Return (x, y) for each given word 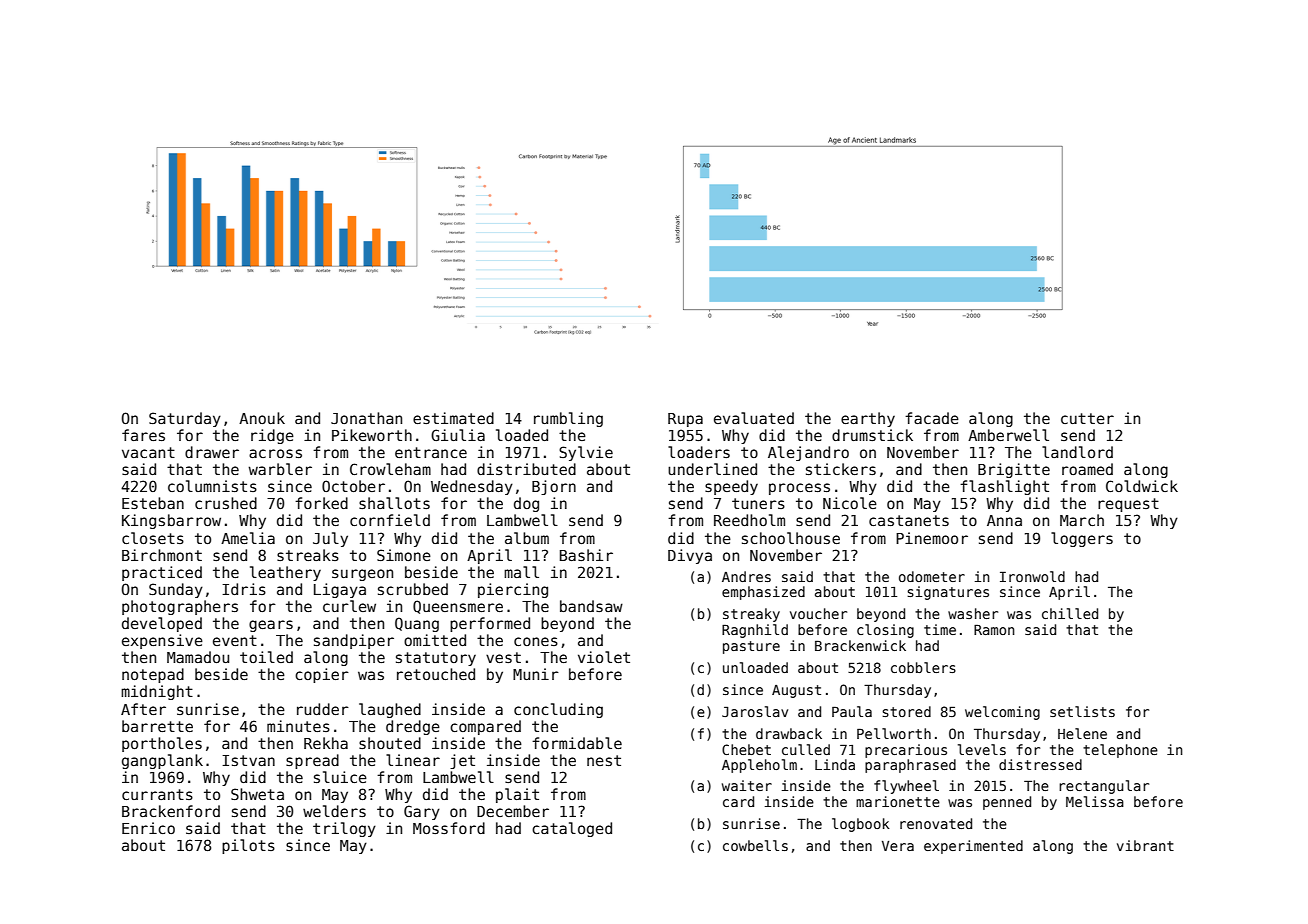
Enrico (148, 828)
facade (932, 418)
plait (517, 795)
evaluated (754, 418)
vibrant (1145, 845)
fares (143, 435)
